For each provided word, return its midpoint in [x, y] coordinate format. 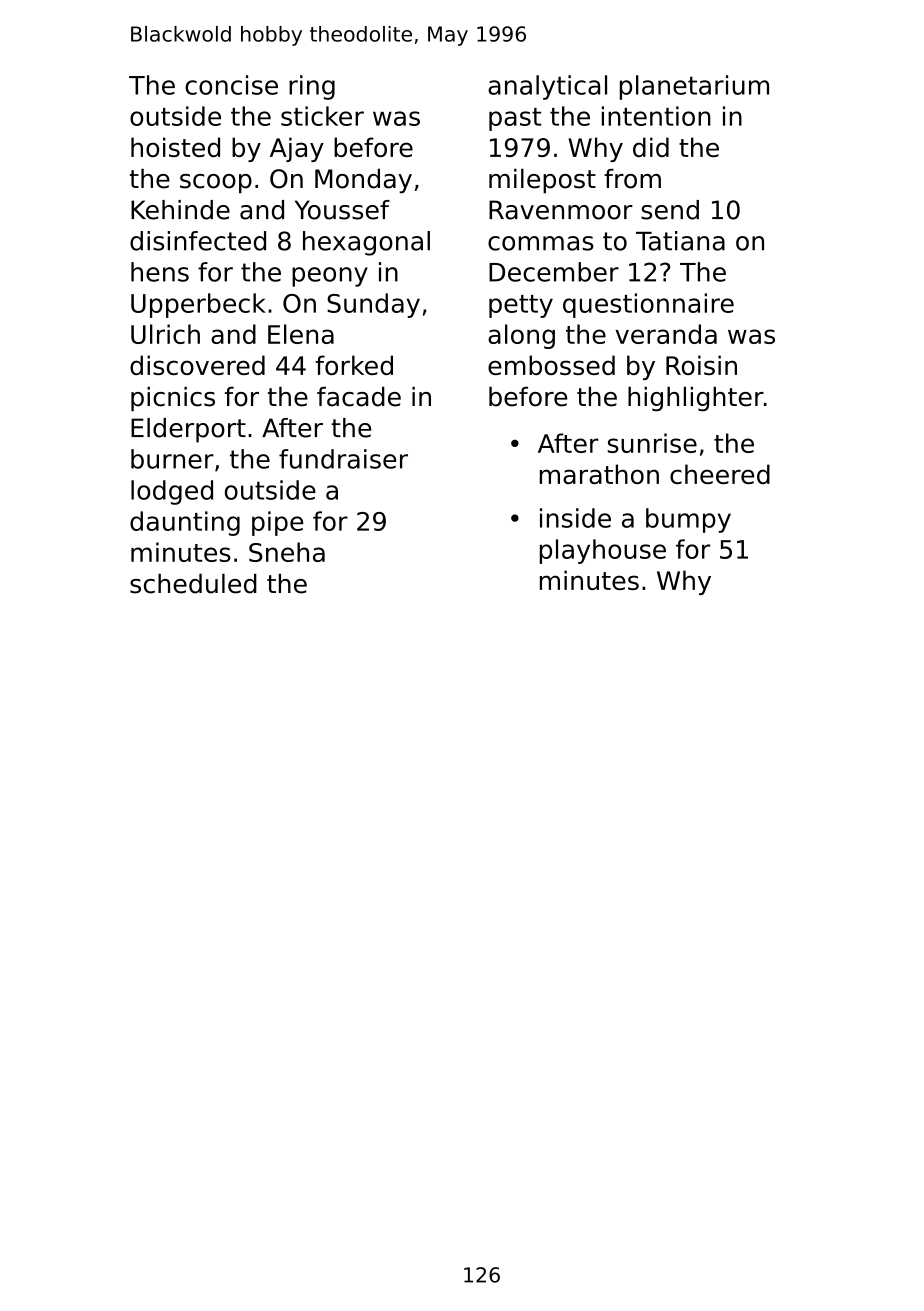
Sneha [287, 552]
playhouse [603, 551]
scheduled [193, 584]
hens [160, 272]
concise [231, 85]
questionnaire [648, 305]
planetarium [694, 87]
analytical [547, 87]
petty [521, 306]
